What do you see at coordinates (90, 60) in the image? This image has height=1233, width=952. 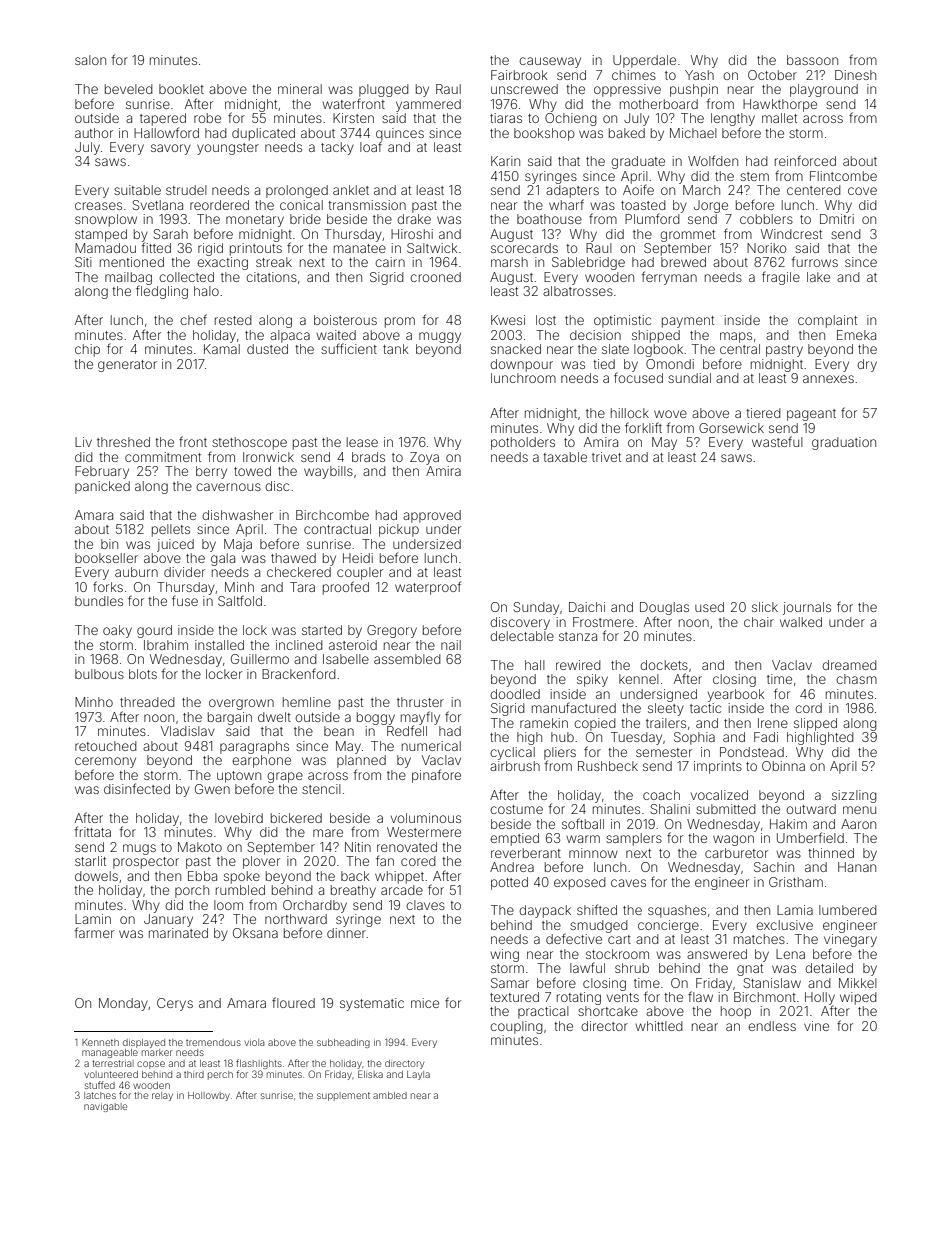 I see `salon` at bounding box center [90, 60].
